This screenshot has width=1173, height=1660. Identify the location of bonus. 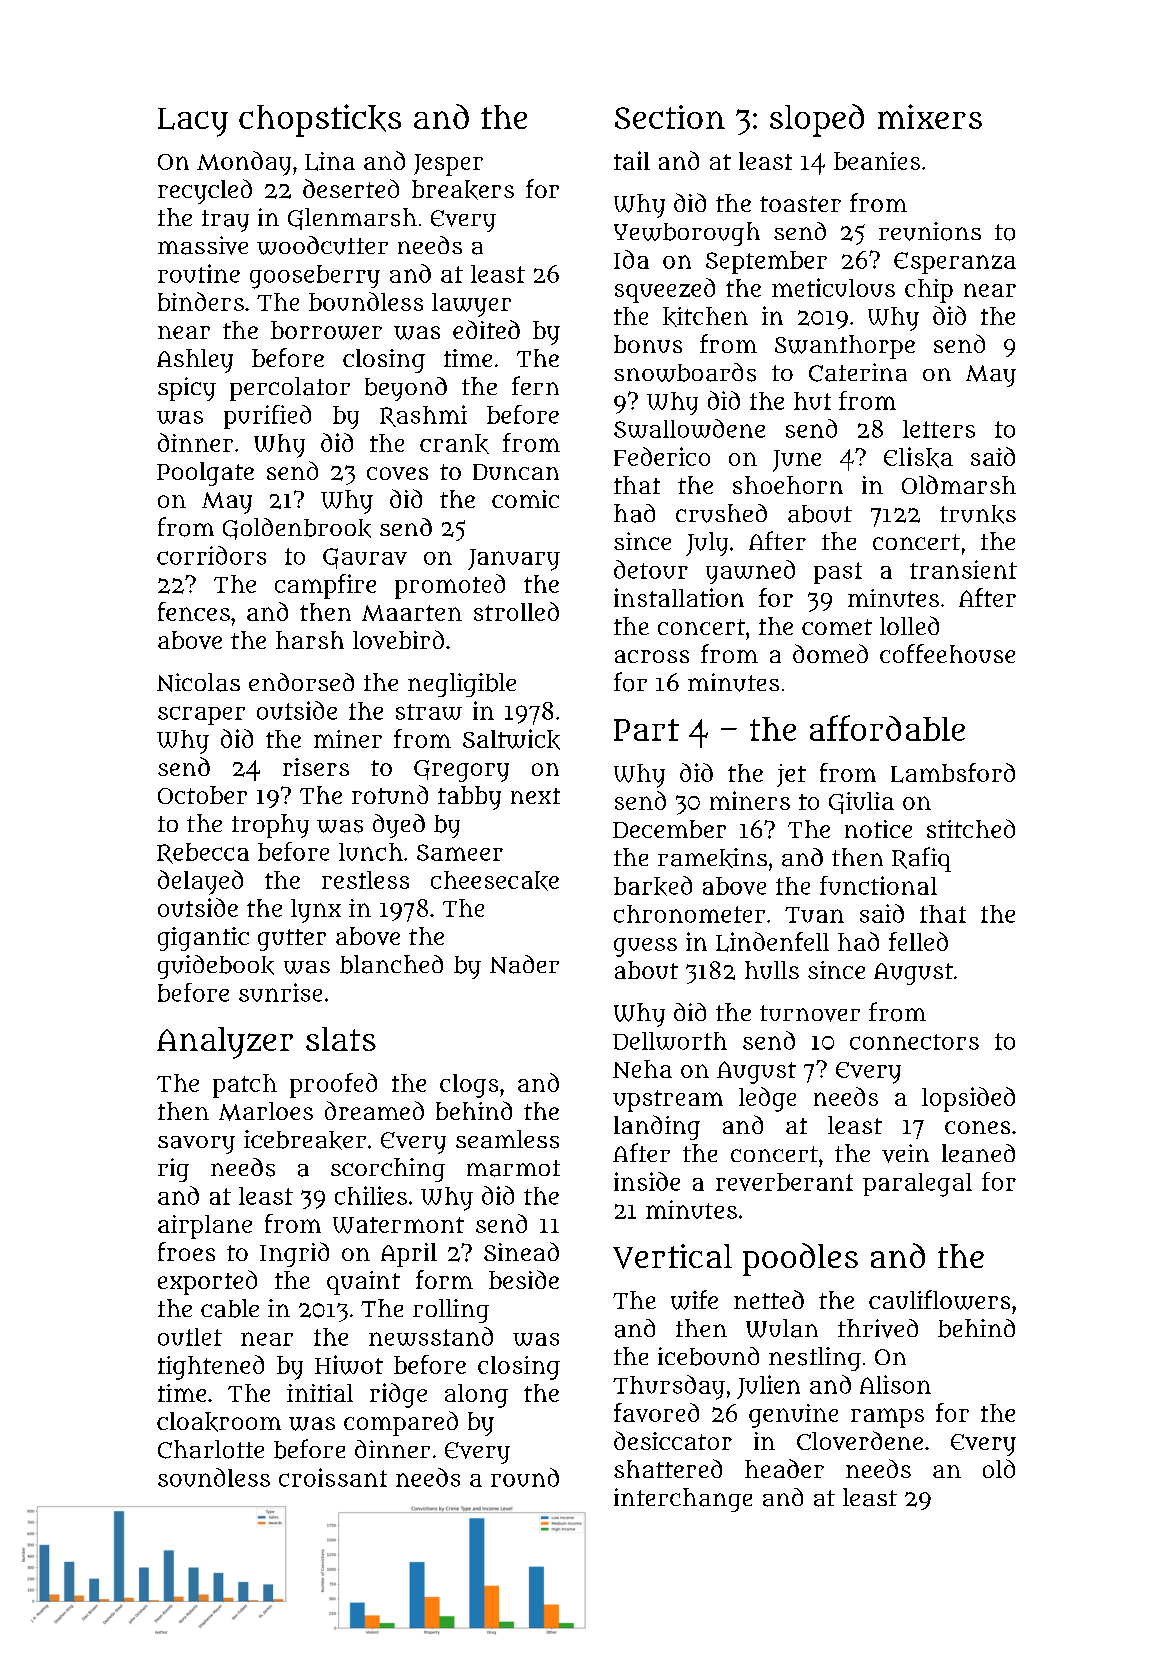
(648, 344).
